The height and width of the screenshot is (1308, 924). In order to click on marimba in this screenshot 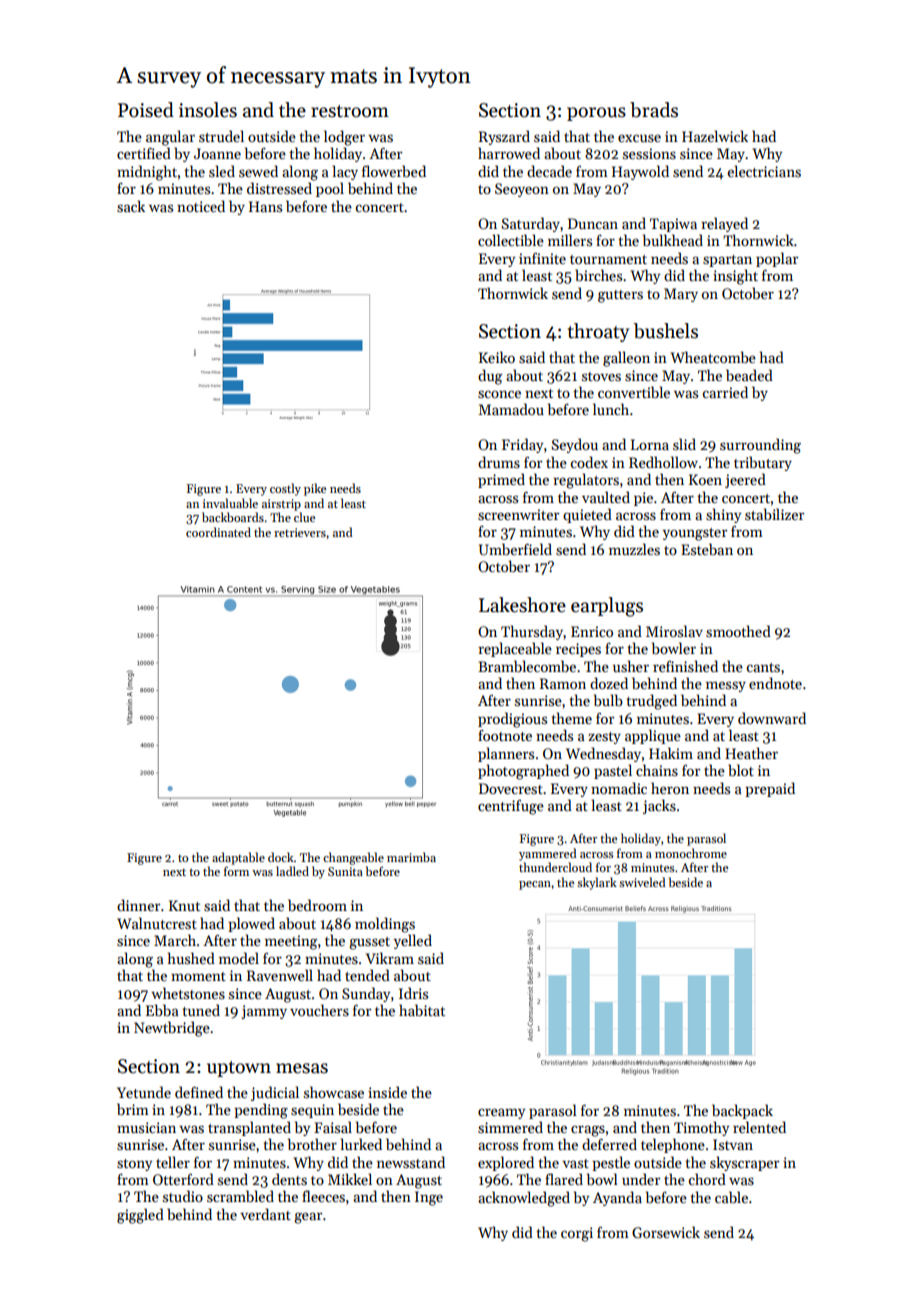, I will do `click(411, 857)`.
